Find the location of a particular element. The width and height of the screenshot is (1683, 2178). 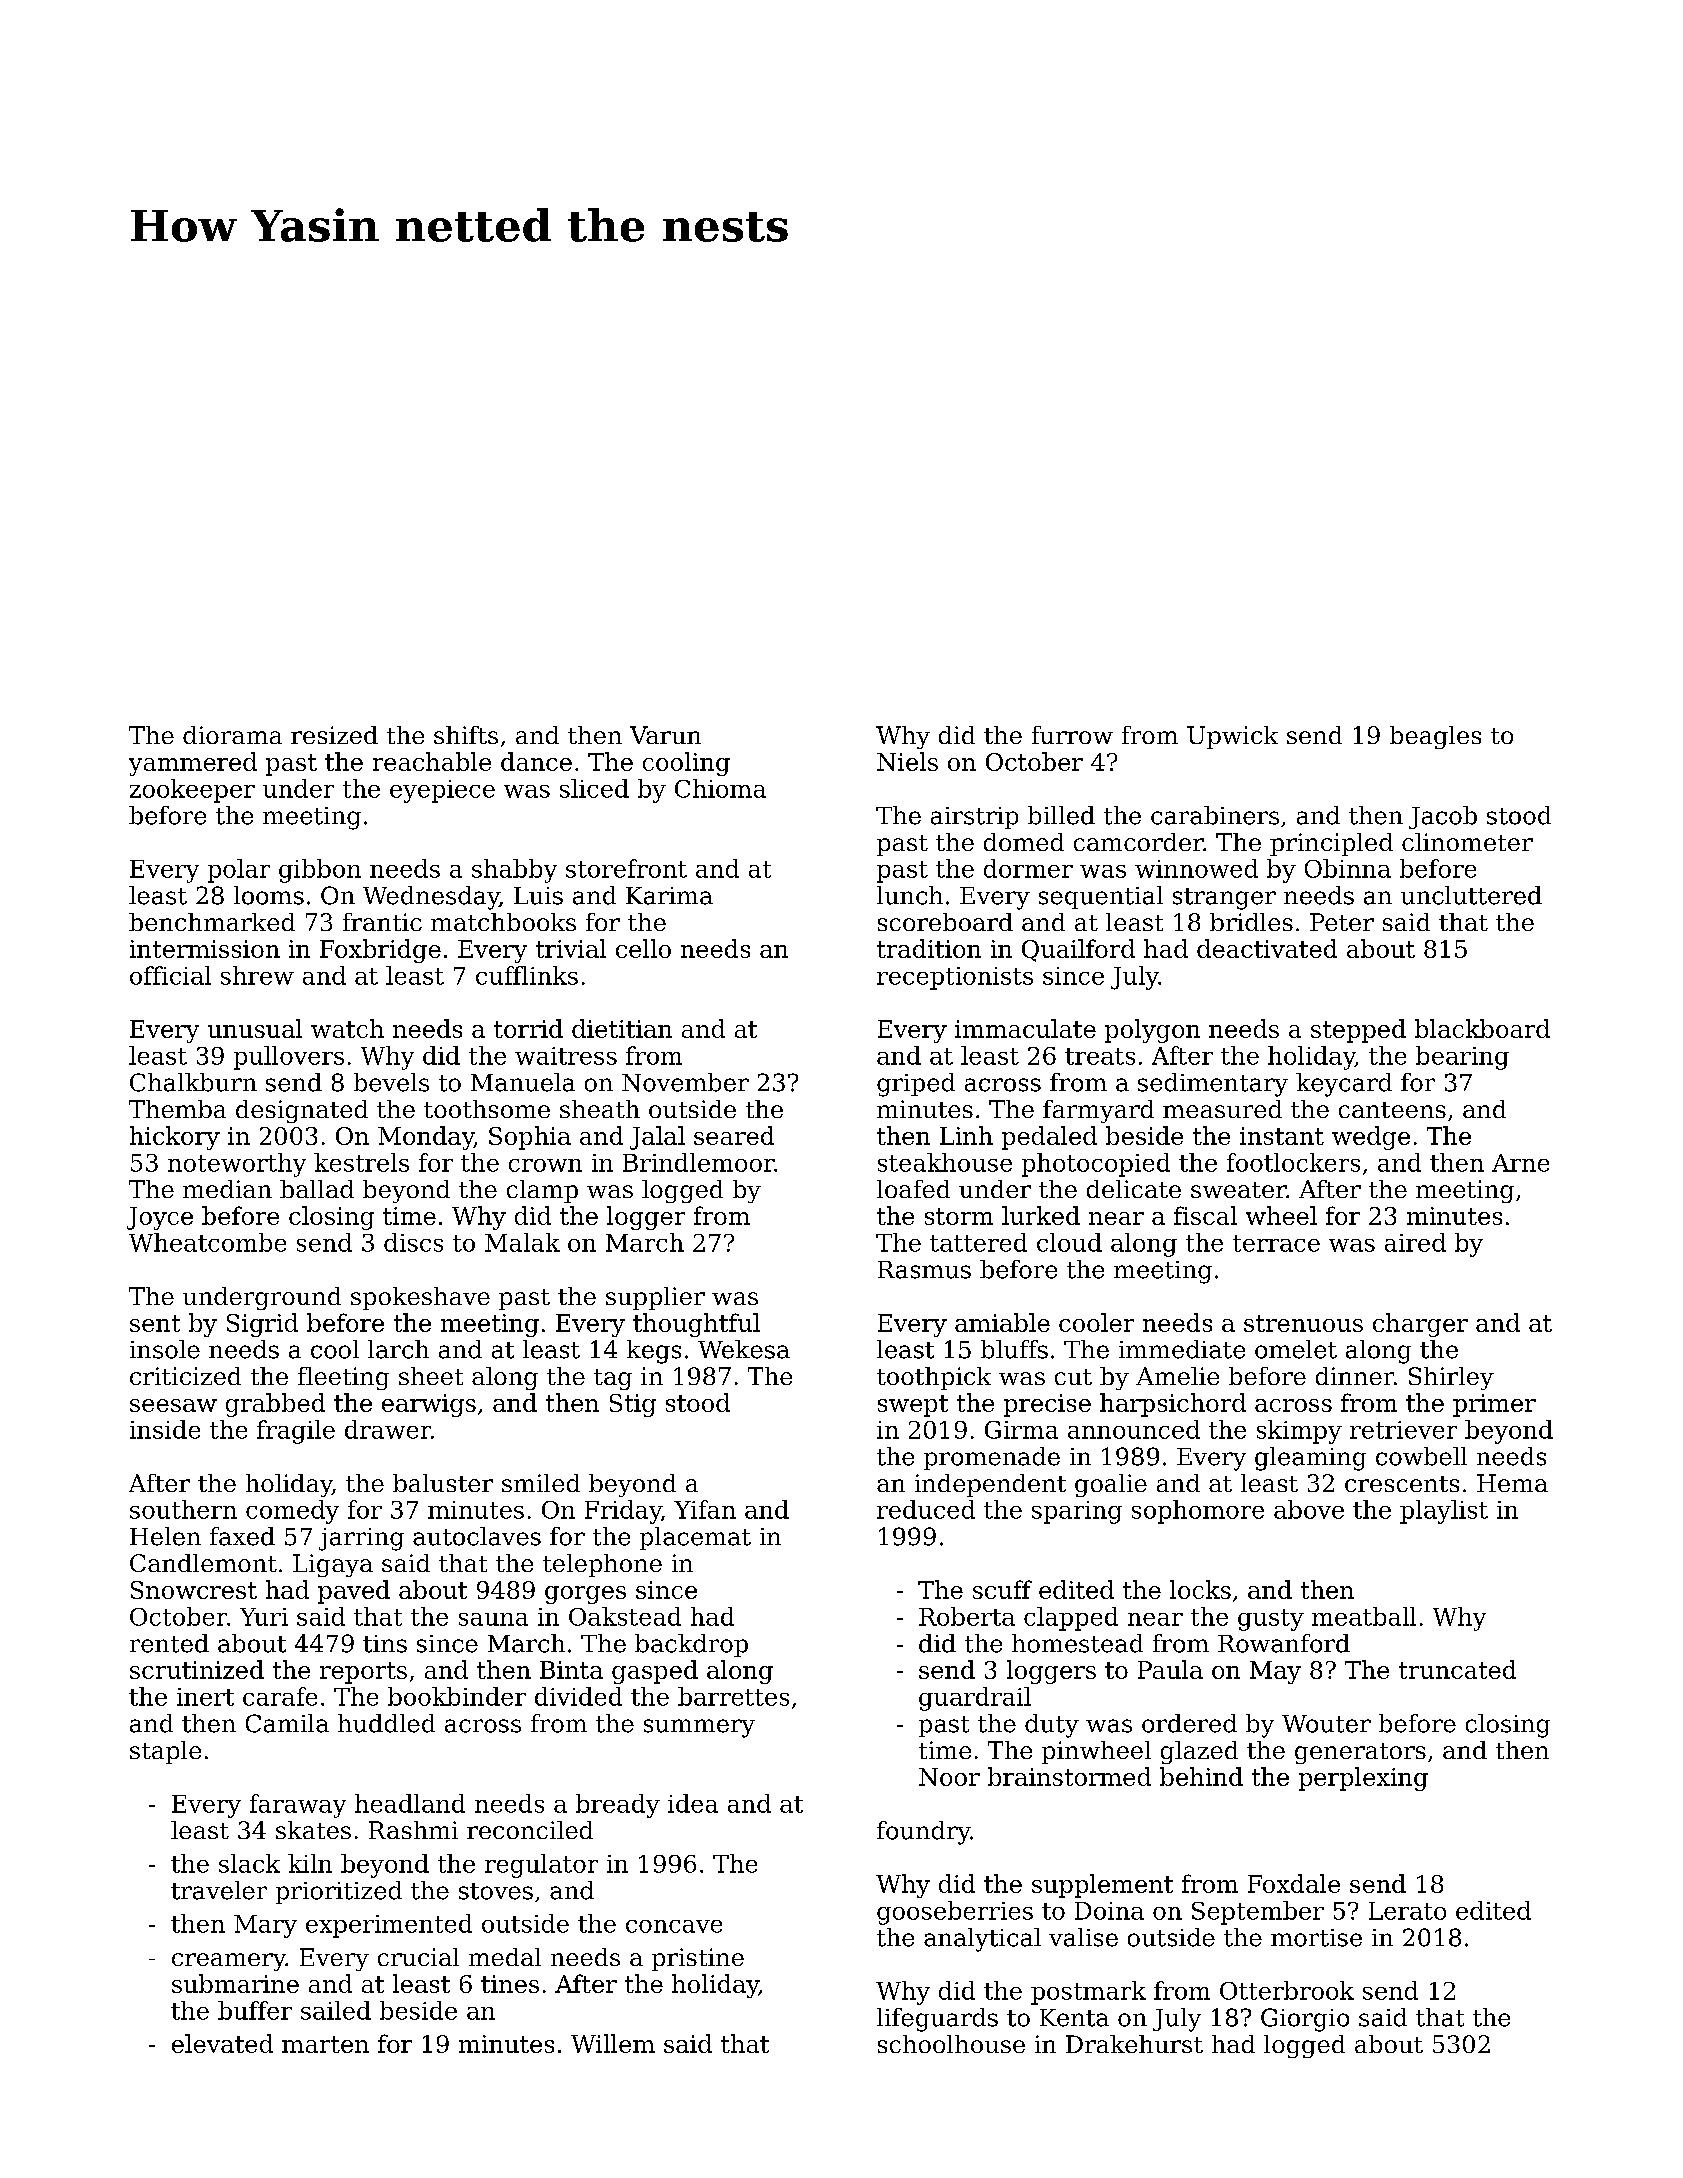

elevated is located at coordinates (222, 2043).
